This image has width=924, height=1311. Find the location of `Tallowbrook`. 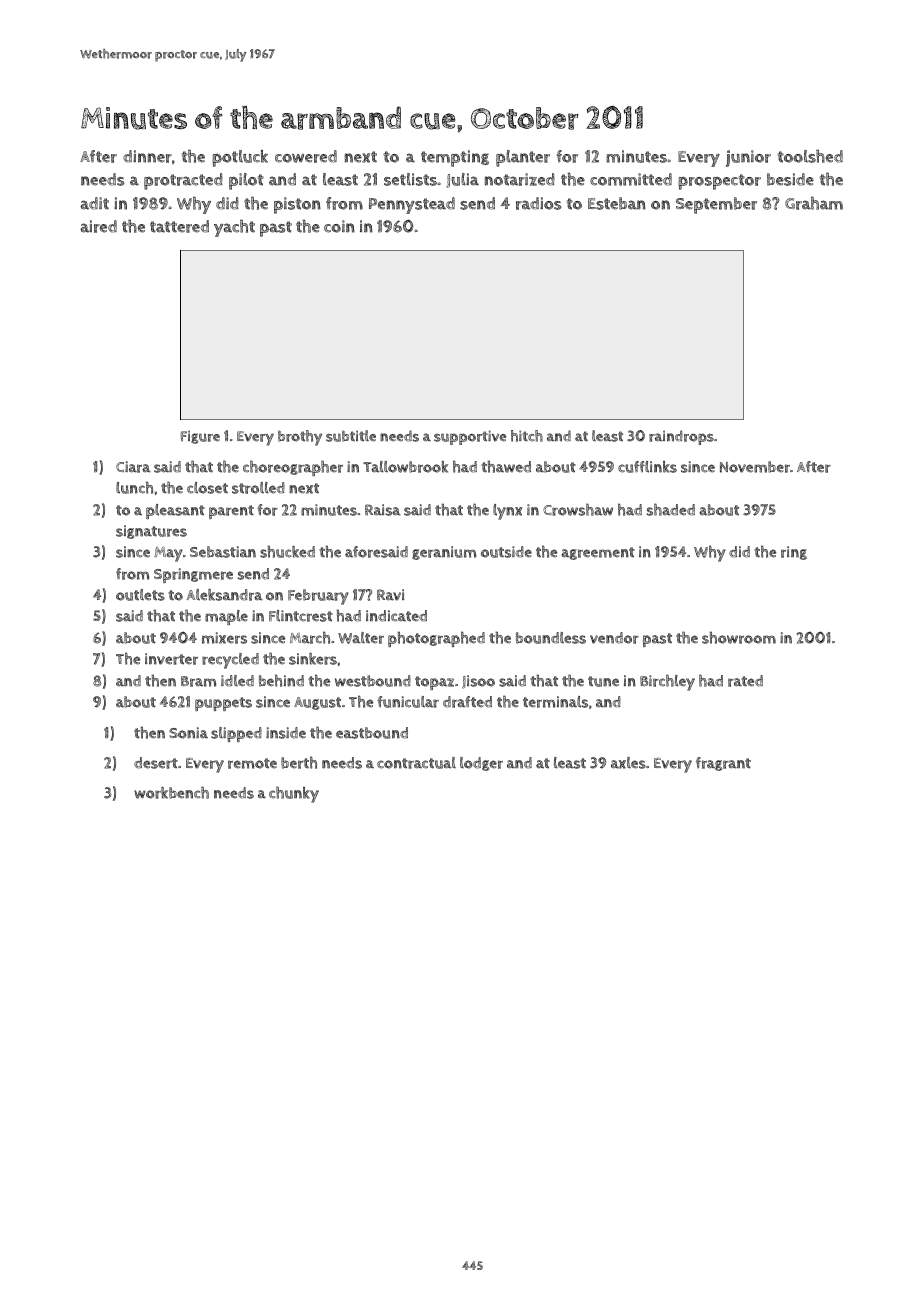

Tallowbrook is located at coordinates (405, 467).
